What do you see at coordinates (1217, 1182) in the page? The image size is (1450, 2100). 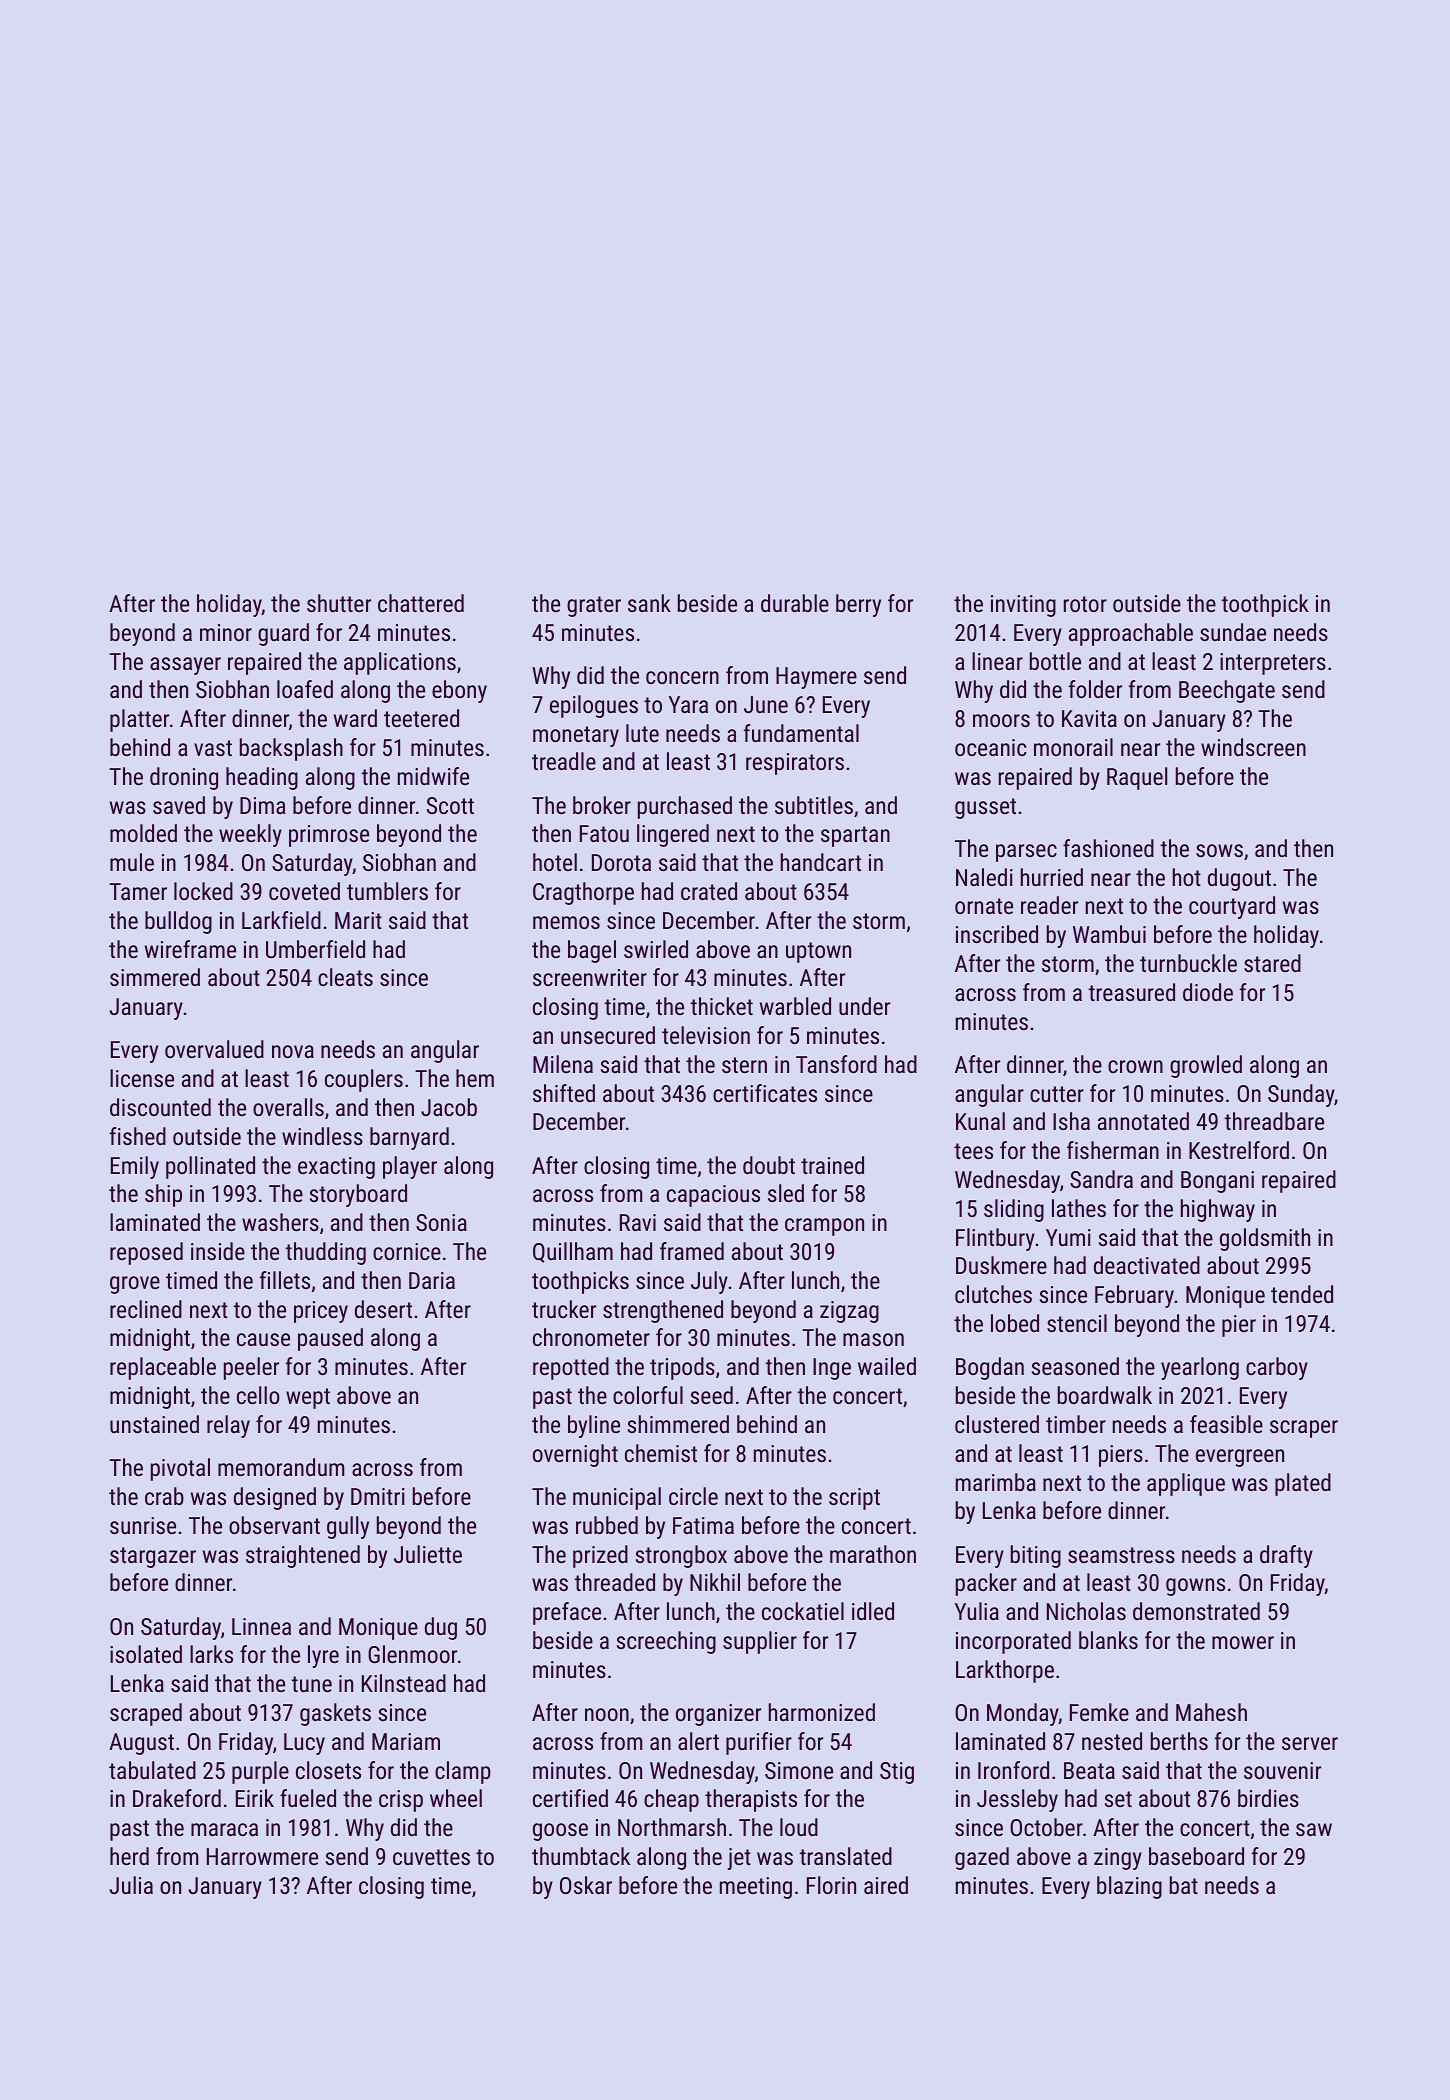 I see `Bongani` at bounding box center [1217, 1182].
